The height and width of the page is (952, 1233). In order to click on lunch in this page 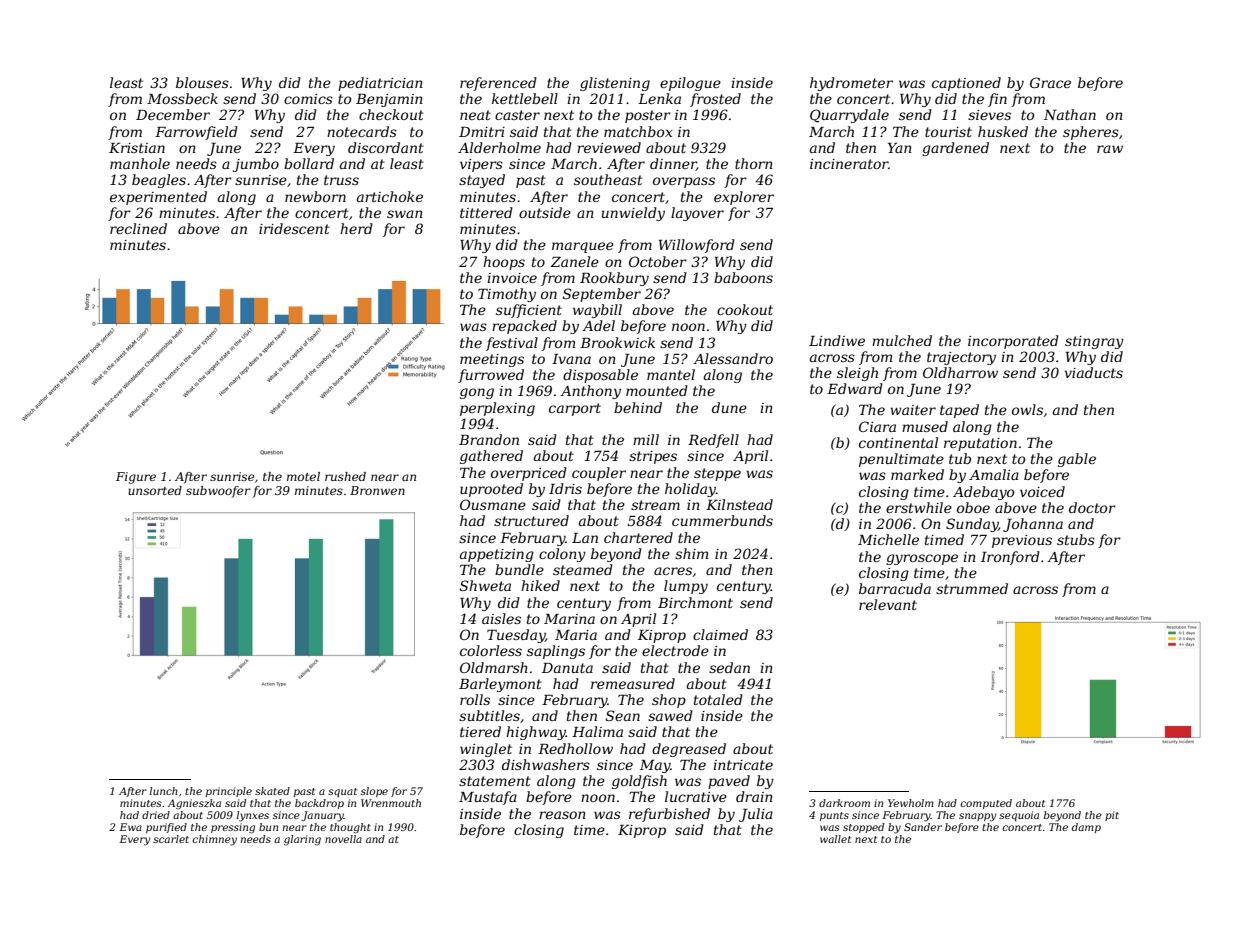, I will do `click(164, 791)`.
